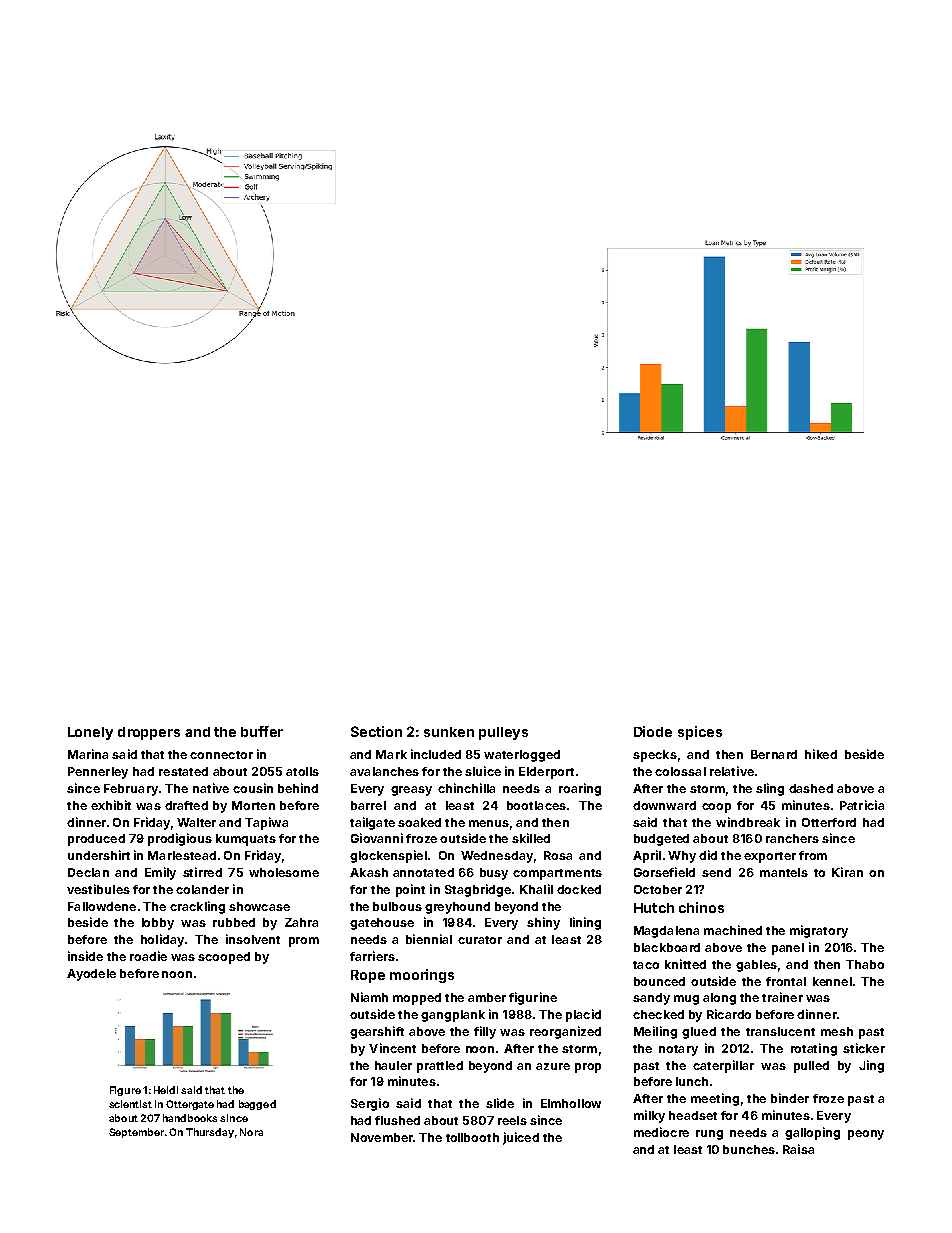 The width and height of the screenshot is (952, 1233). Describe the element at coordinates (368, 805) in the screenshot. I see `barrel` at that location.
